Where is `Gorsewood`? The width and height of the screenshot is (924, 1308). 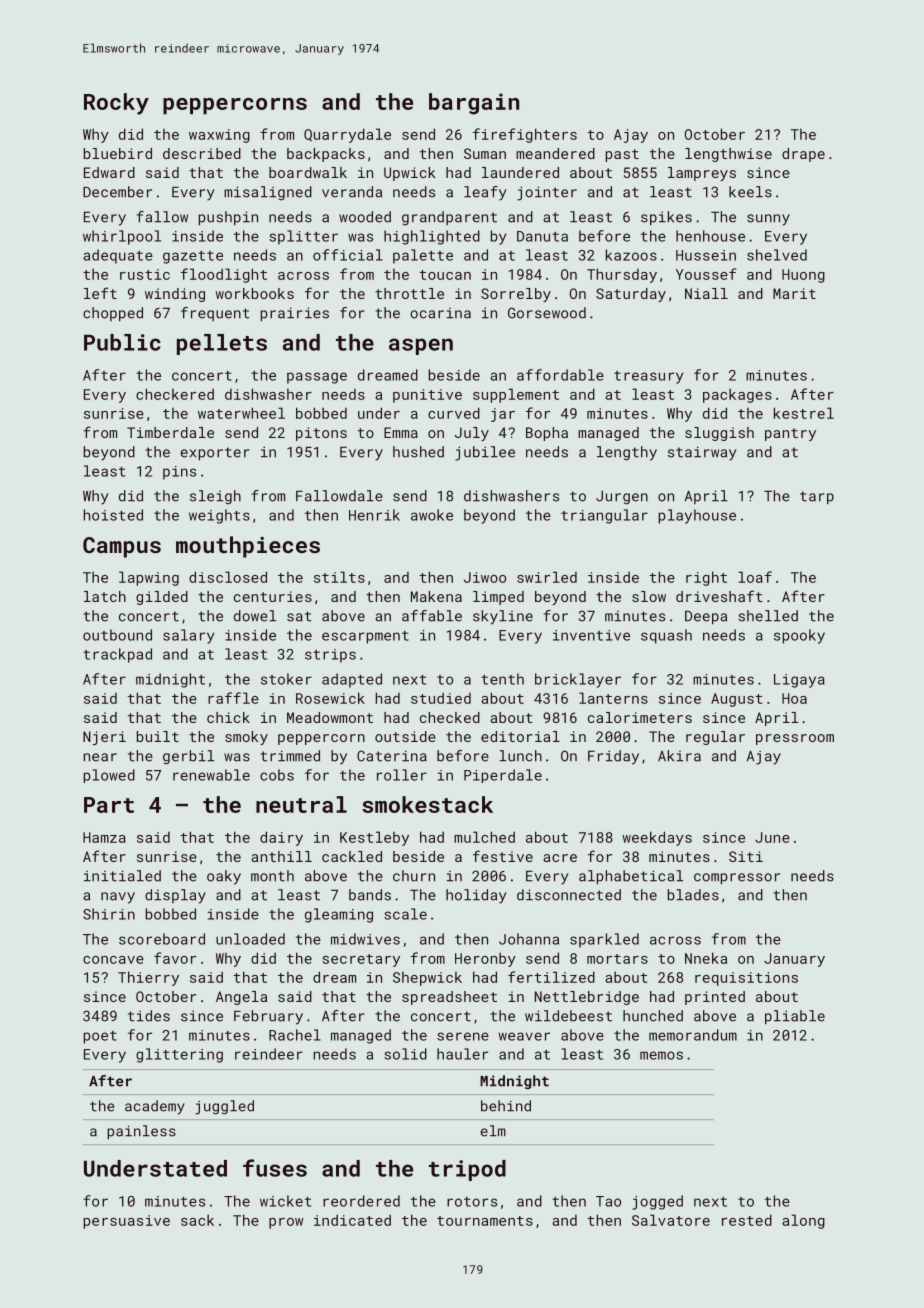 Gorsewood is located at coordinates (547, 313).
